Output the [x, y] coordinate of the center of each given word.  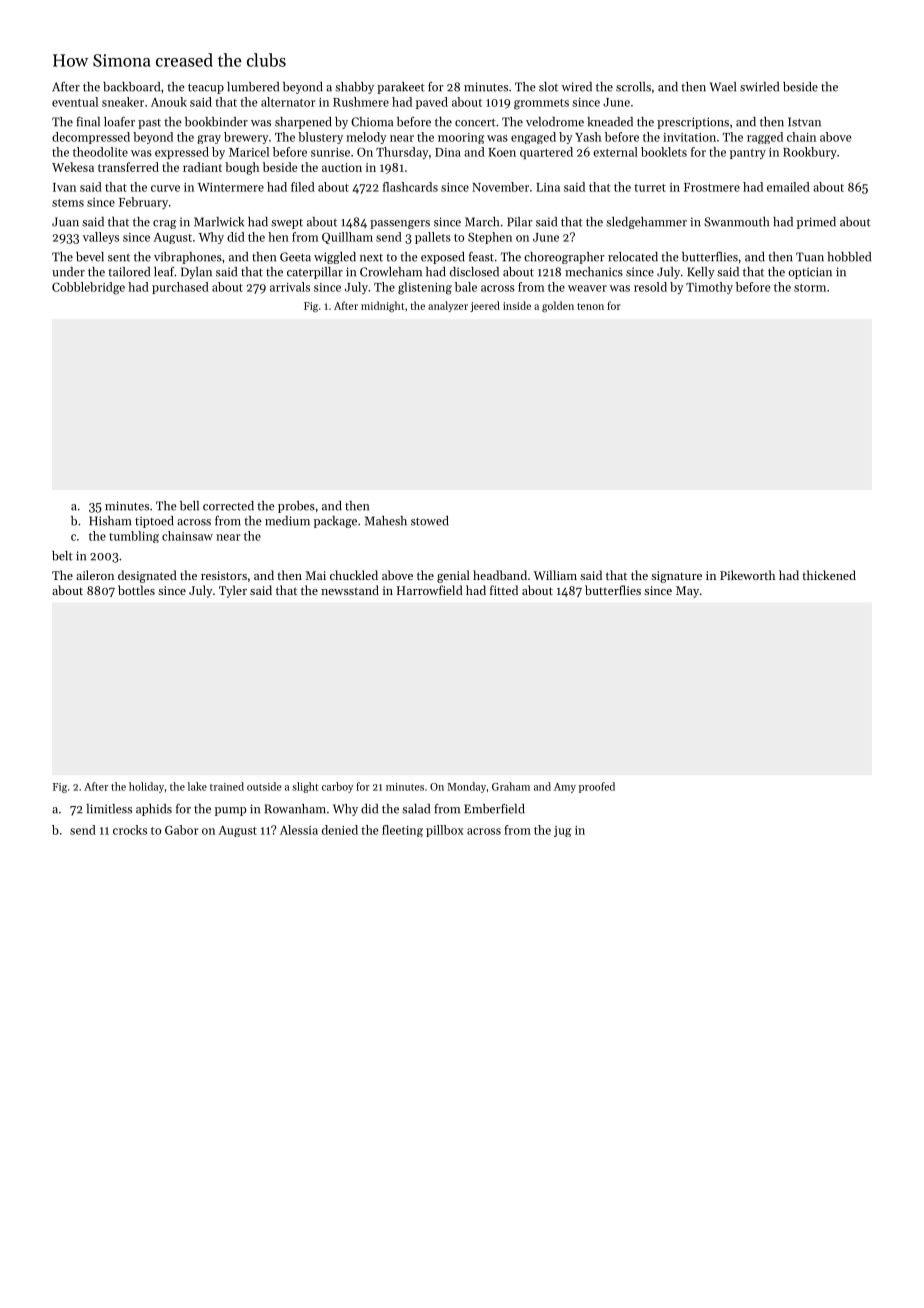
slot [548, 87]
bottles [136, 590]
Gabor [182, 830]
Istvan [804, 122]
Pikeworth [747, 575]
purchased [180, 288]
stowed [430, 521]
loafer [119, 122]
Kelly [701, 273]
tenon [590, 306]
